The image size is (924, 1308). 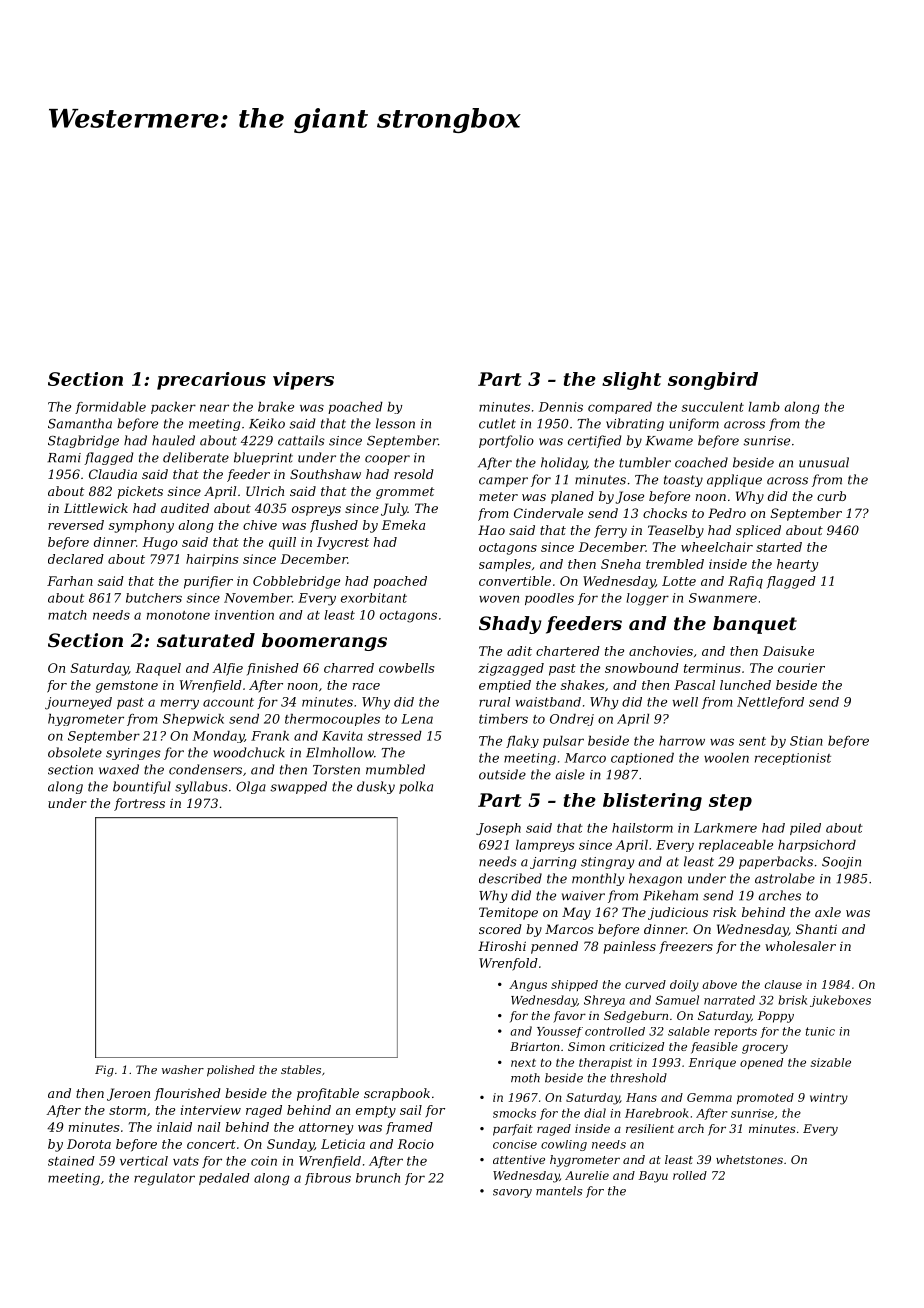 I want to click on judicious, so click(x=678, y=913).
